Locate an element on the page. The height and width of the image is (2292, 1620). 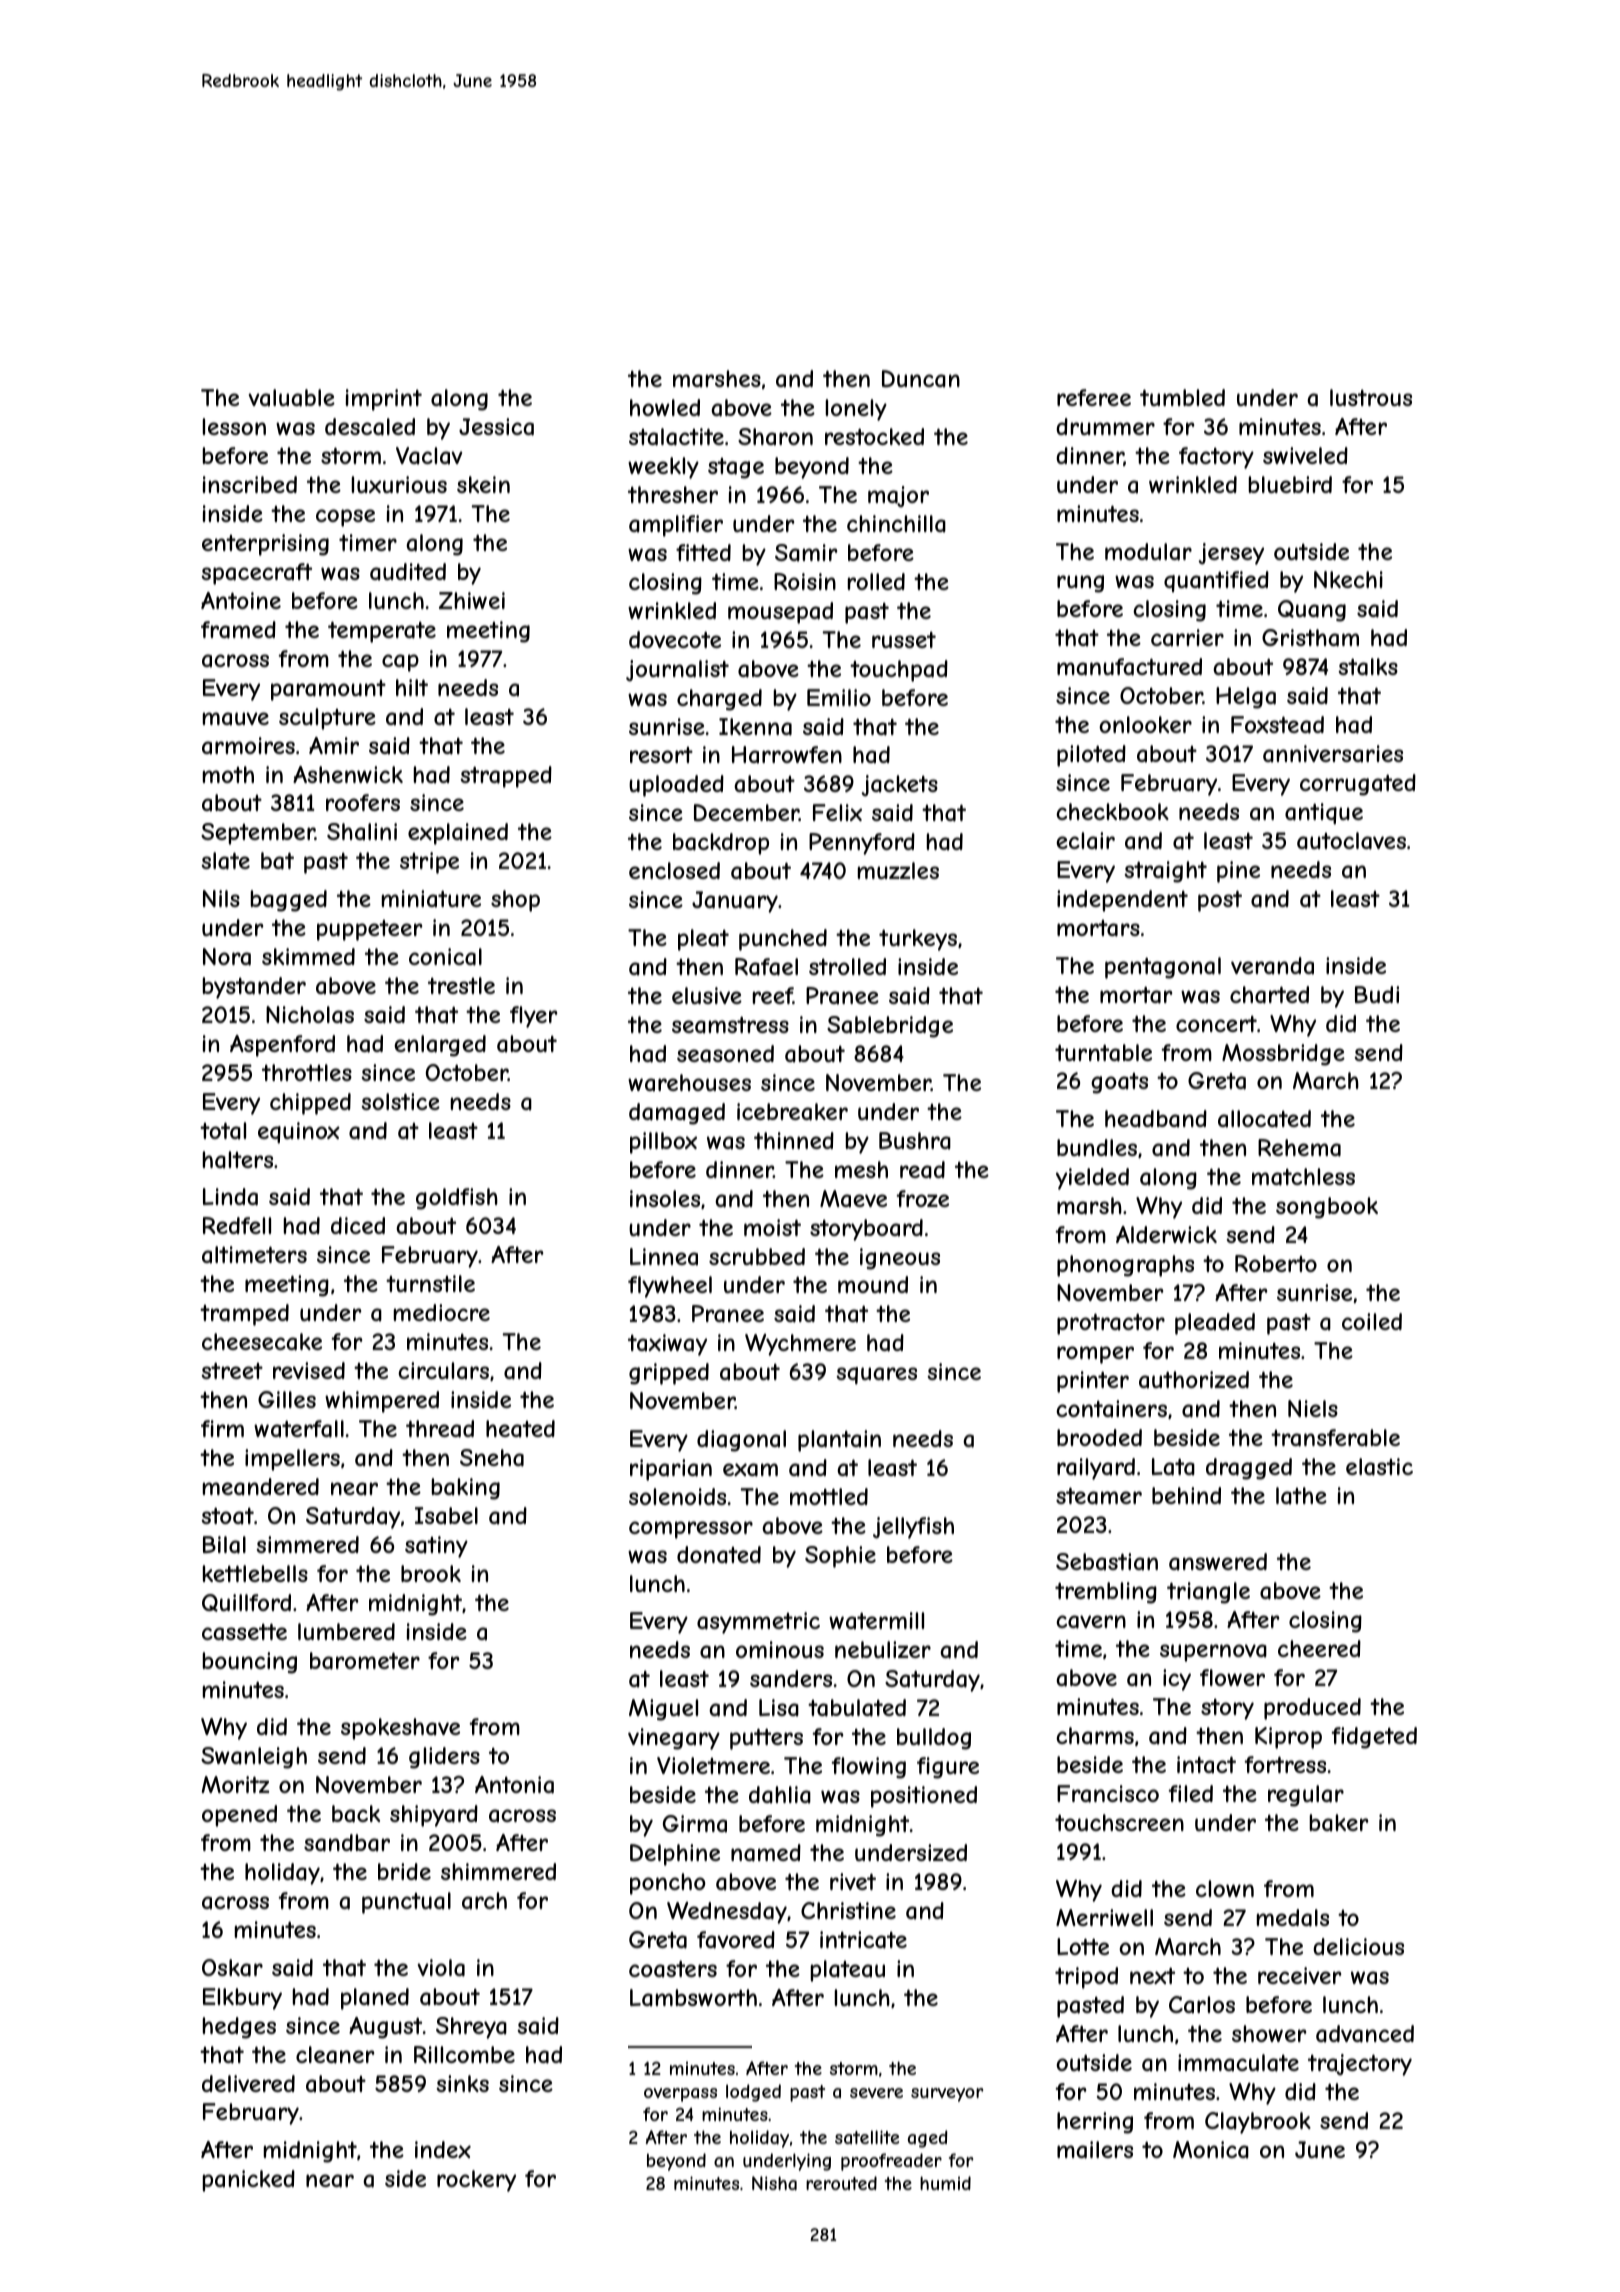
December is located at coordinates (746, 813).
